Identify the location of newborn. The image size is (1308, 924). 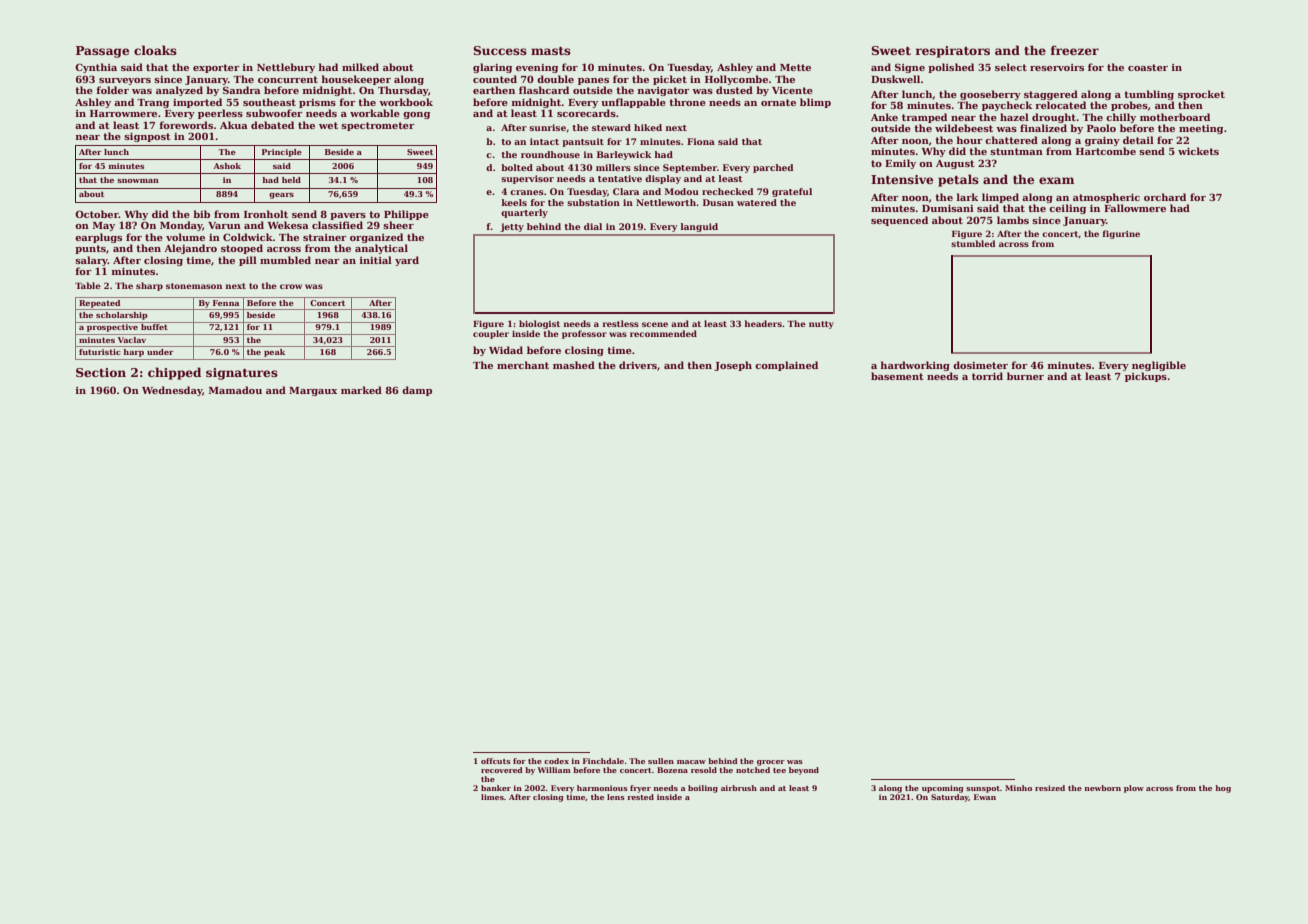
(1102, 788).
